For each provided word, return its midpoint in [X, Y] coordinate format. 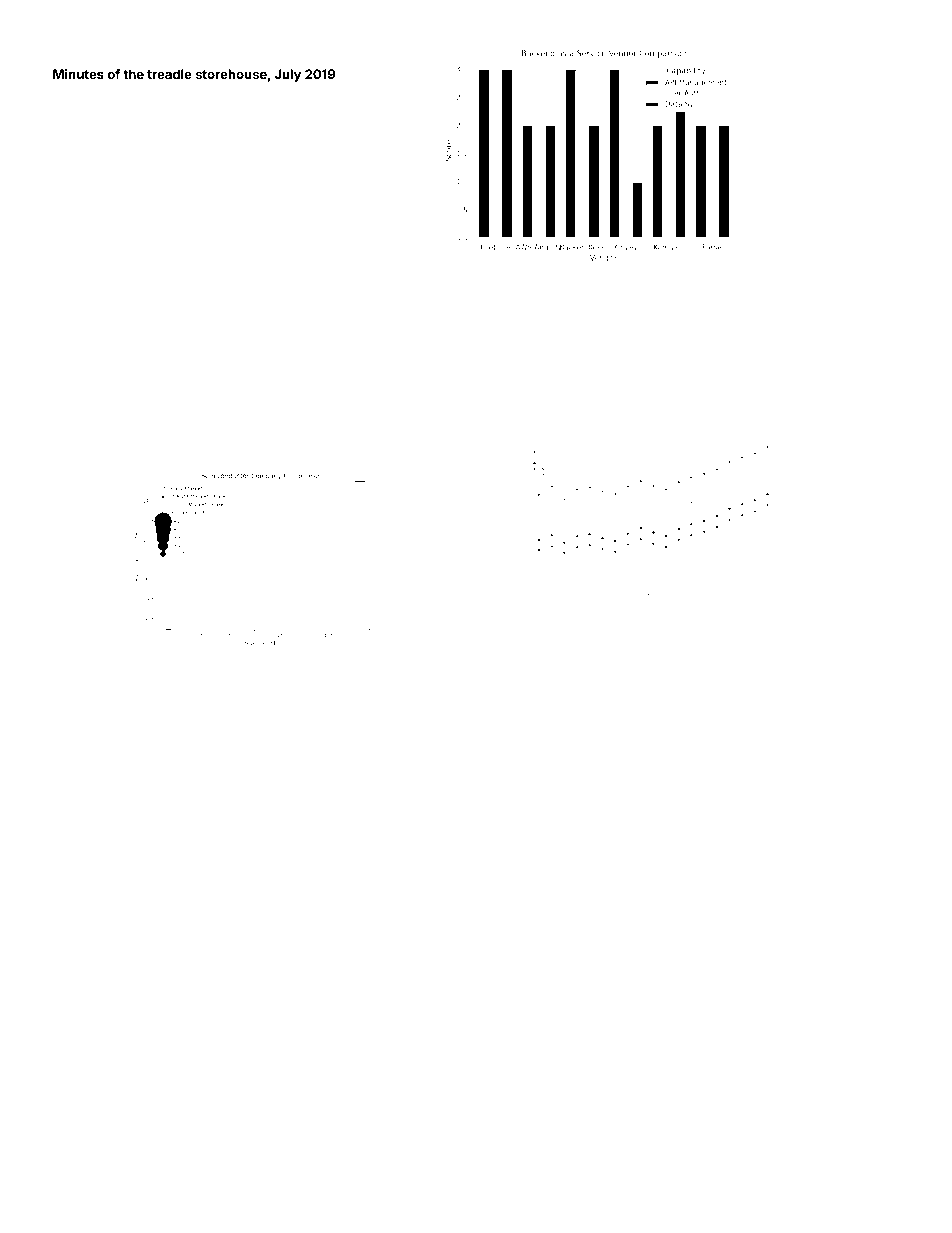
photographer [235, 719]
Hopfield [506, 719]
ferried [563, 1072]
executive [879, 1046]
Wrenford [693, 691]
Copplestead [187, 917]
